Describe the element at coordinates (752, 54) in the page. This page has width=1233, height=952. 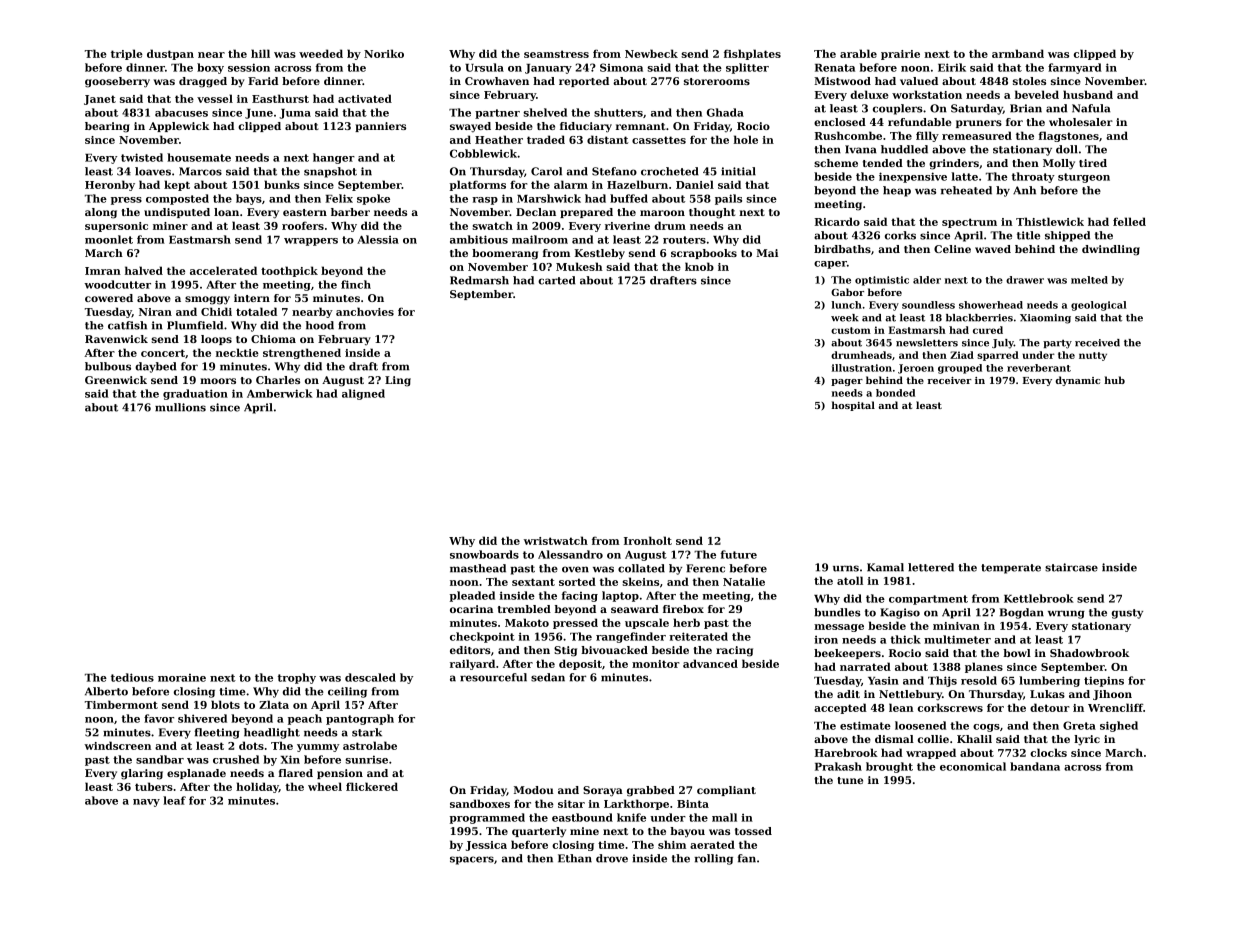
I see `fishplates` at that location.
